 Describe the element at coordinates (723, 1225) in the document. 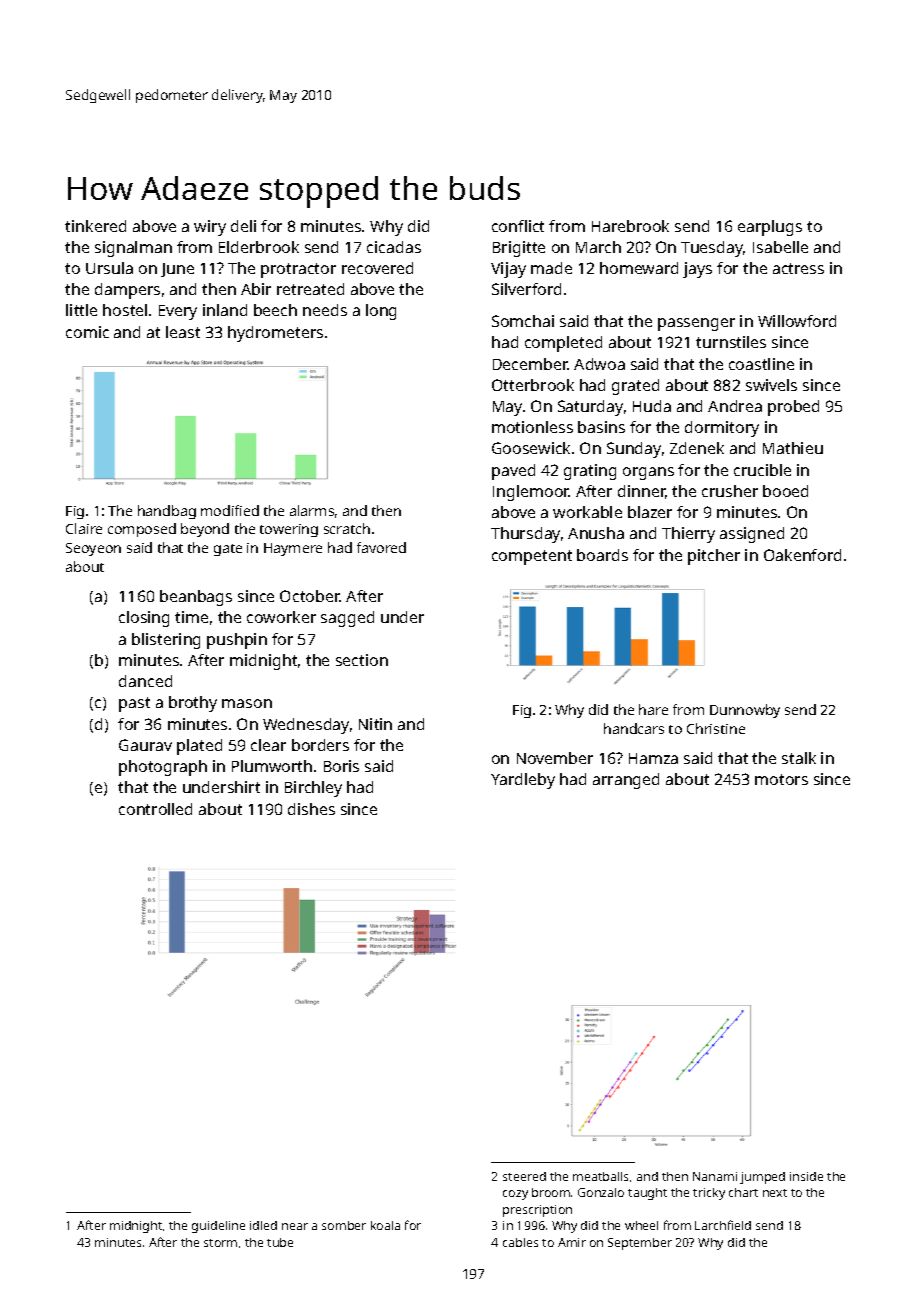

I see `Larchfield` at that location.
